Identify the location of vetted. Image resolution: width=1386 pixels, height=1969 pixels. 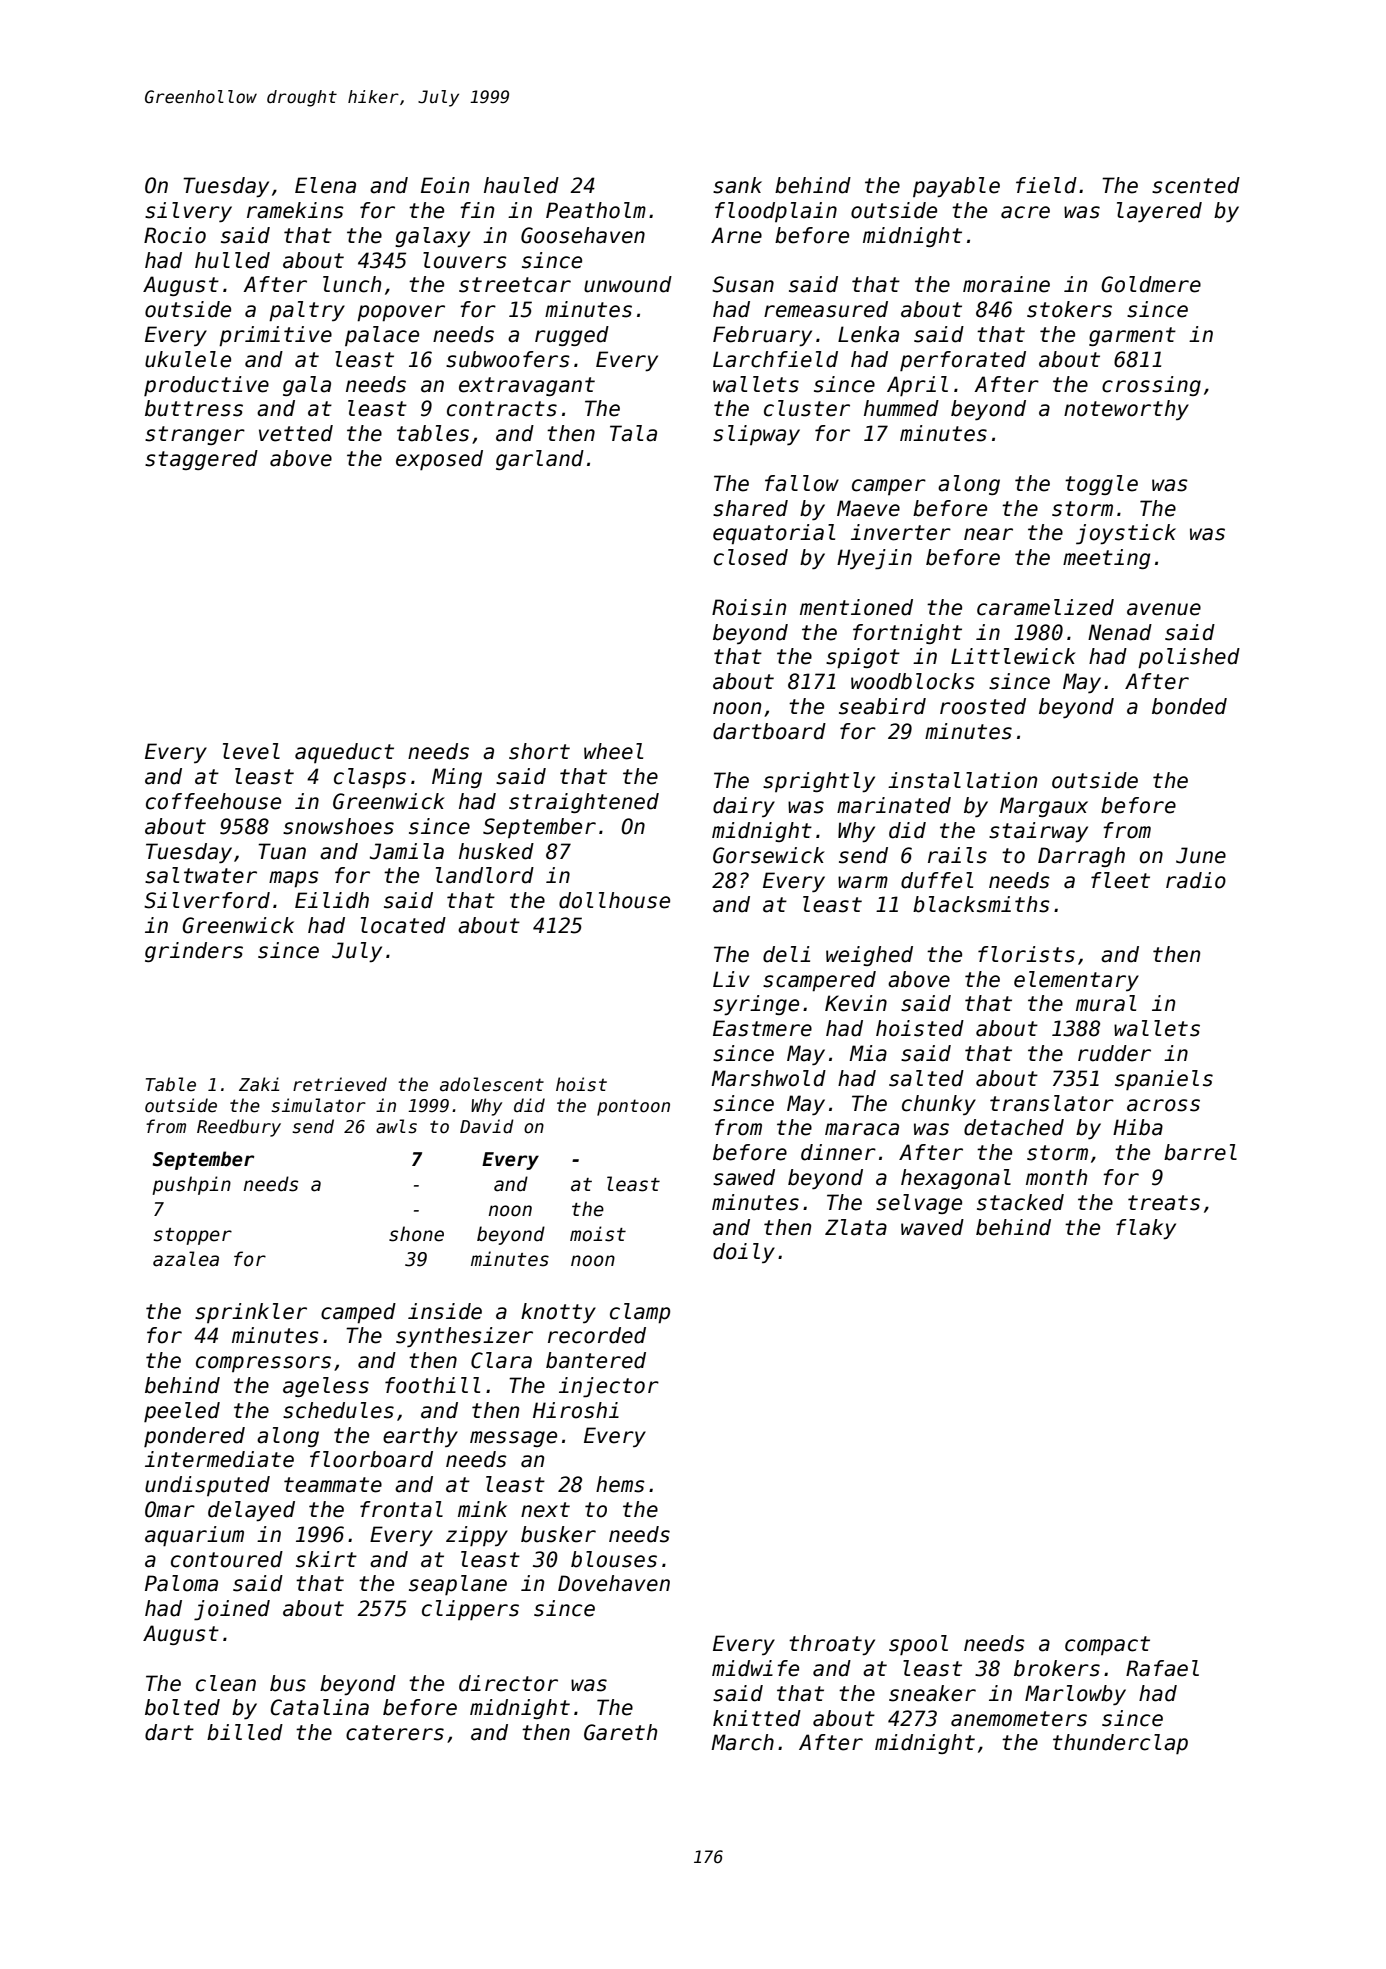
(296, 433).
